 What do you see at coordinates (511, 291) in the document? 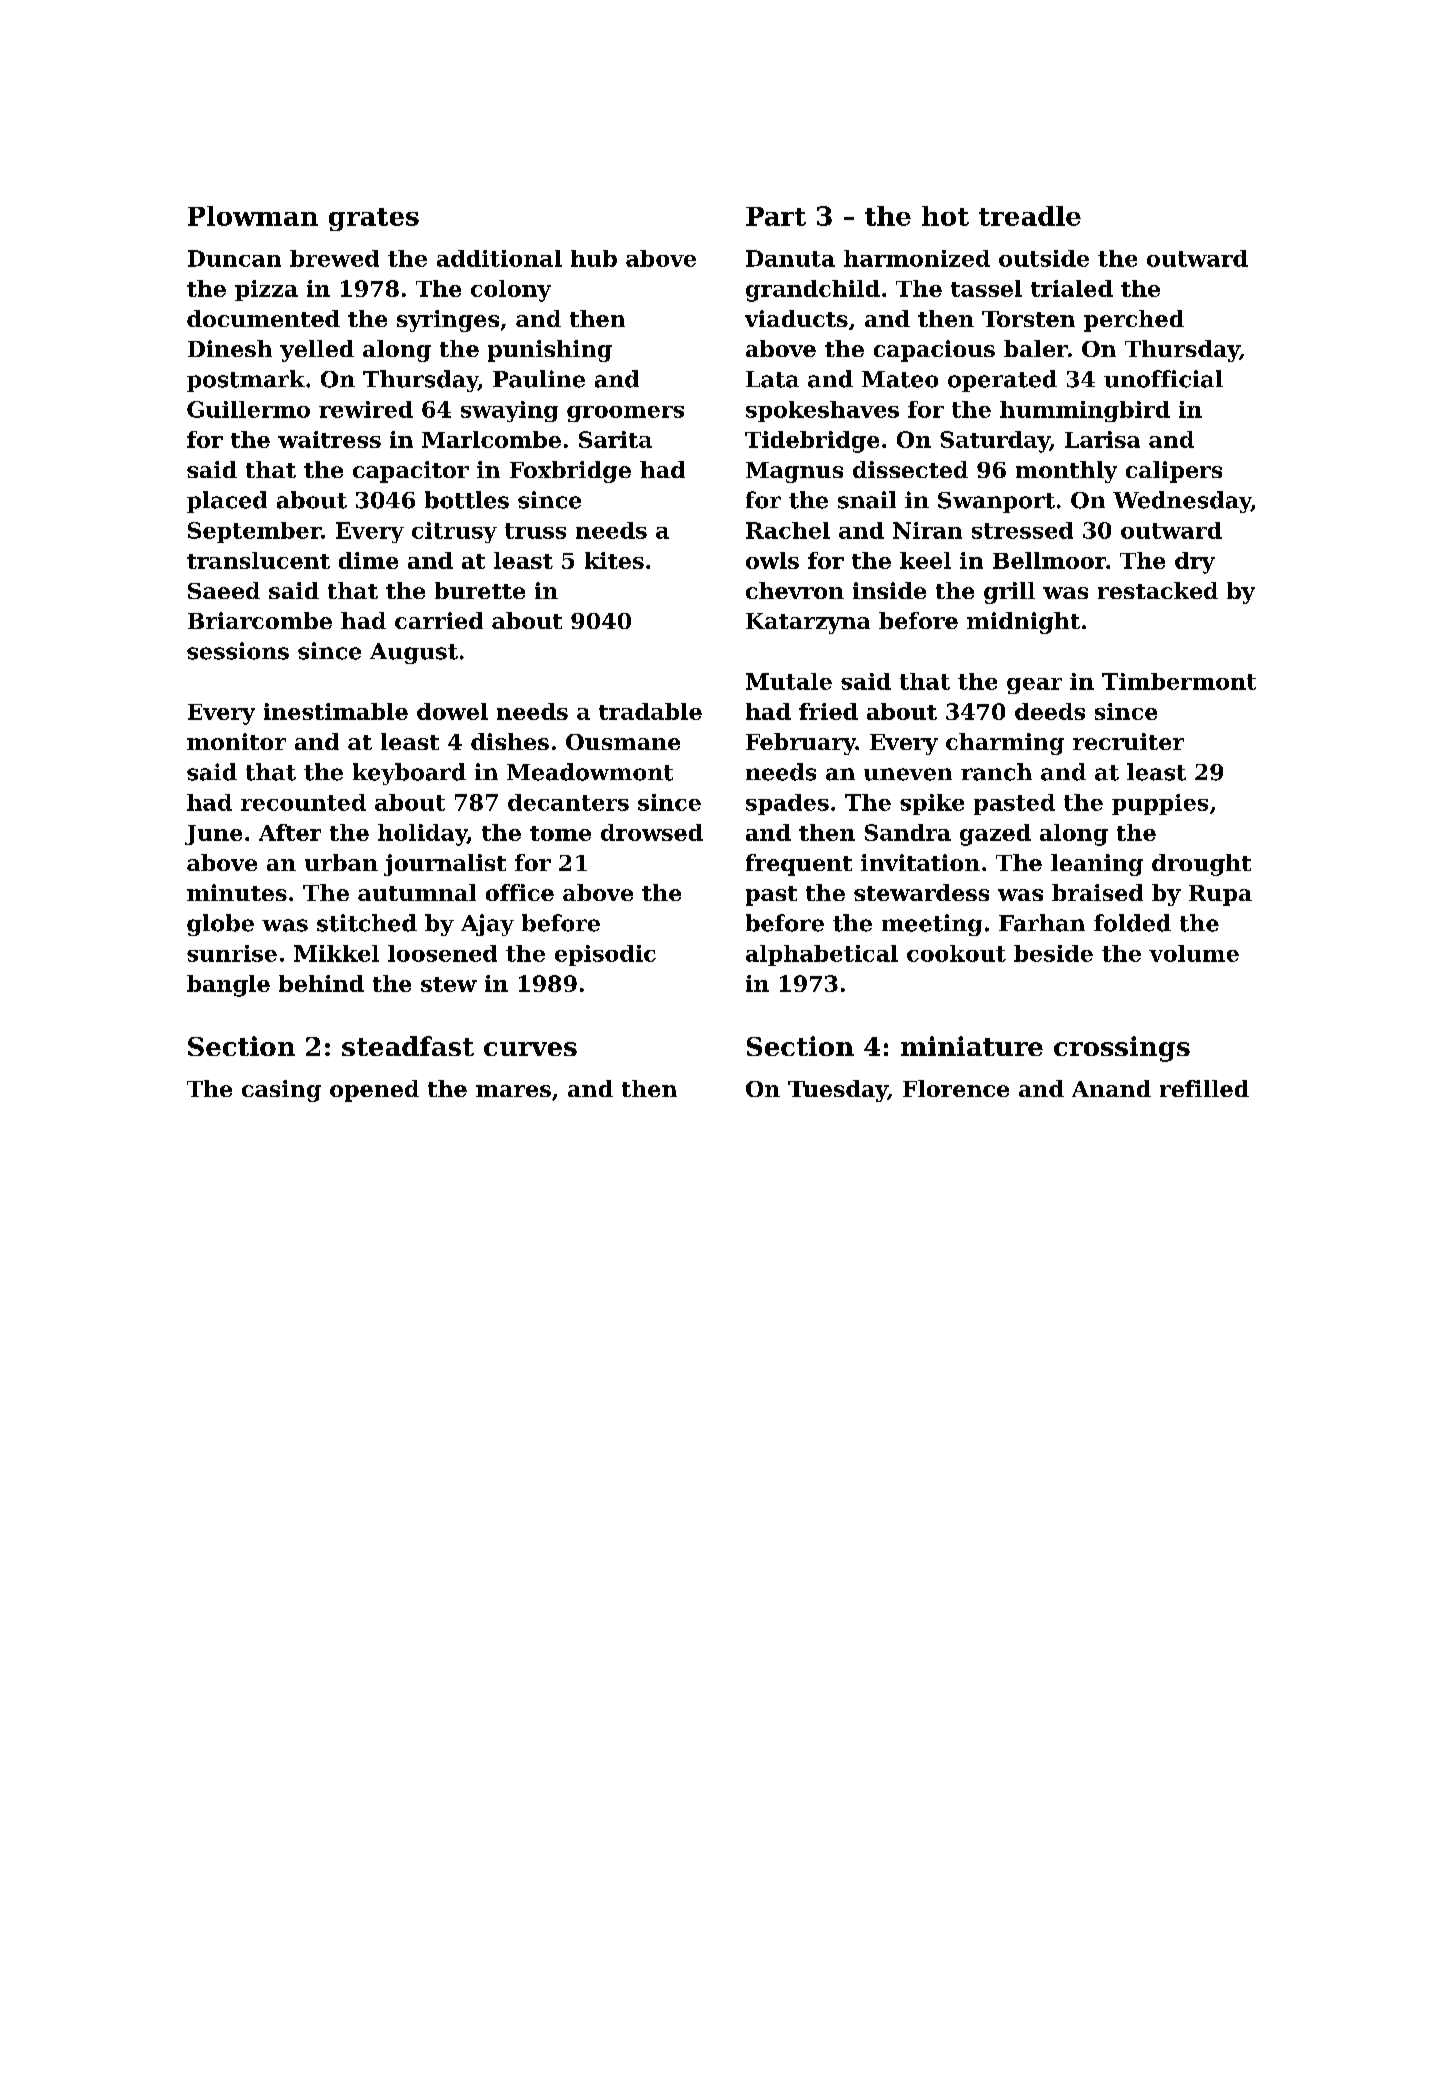
I see `colony` at bounding box center [511, 291].
